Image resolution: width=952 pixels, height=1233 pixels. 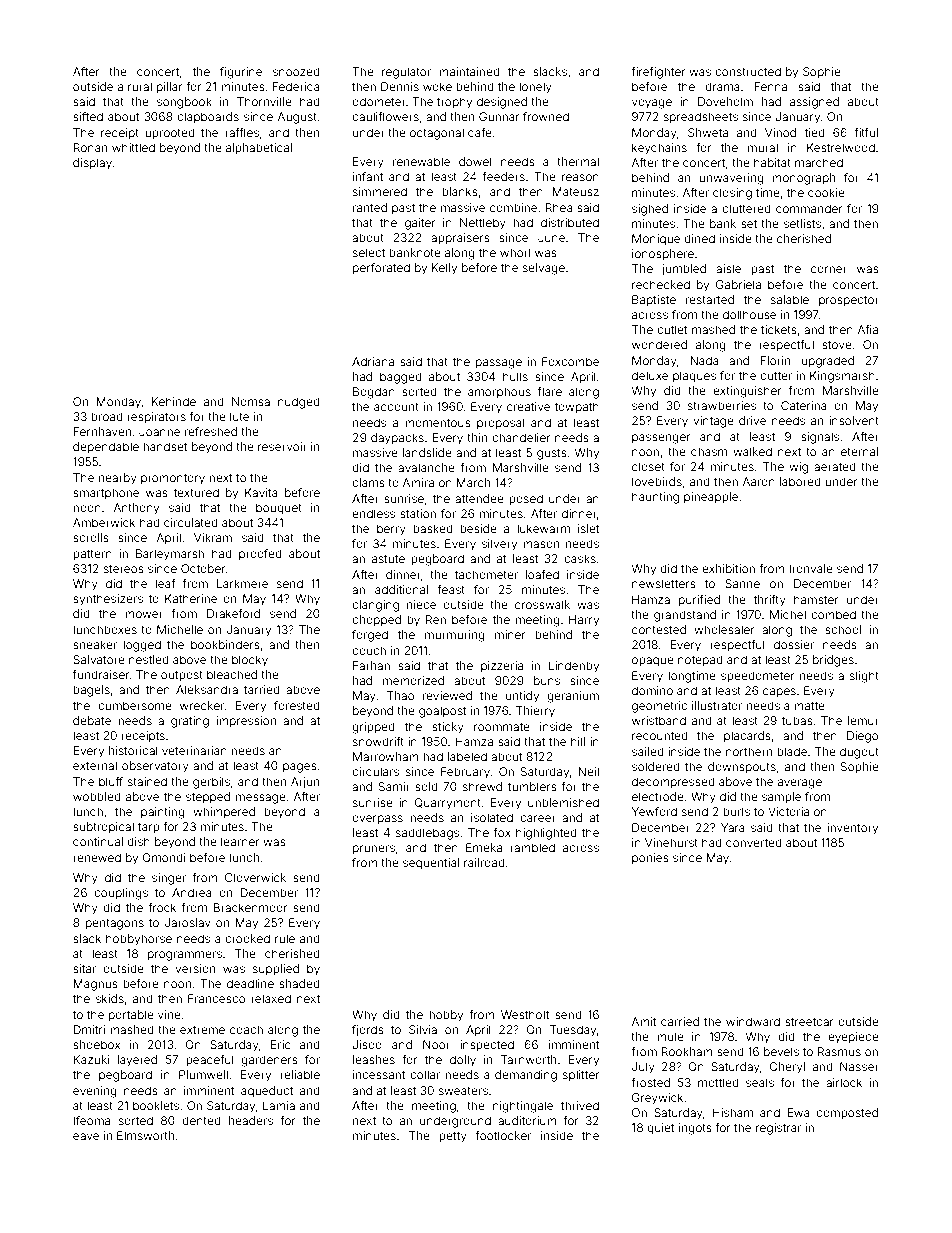 What do you see at coordinates (251, 401) in the page?
I see `Nomsa` at bounding box center [251, 401].
